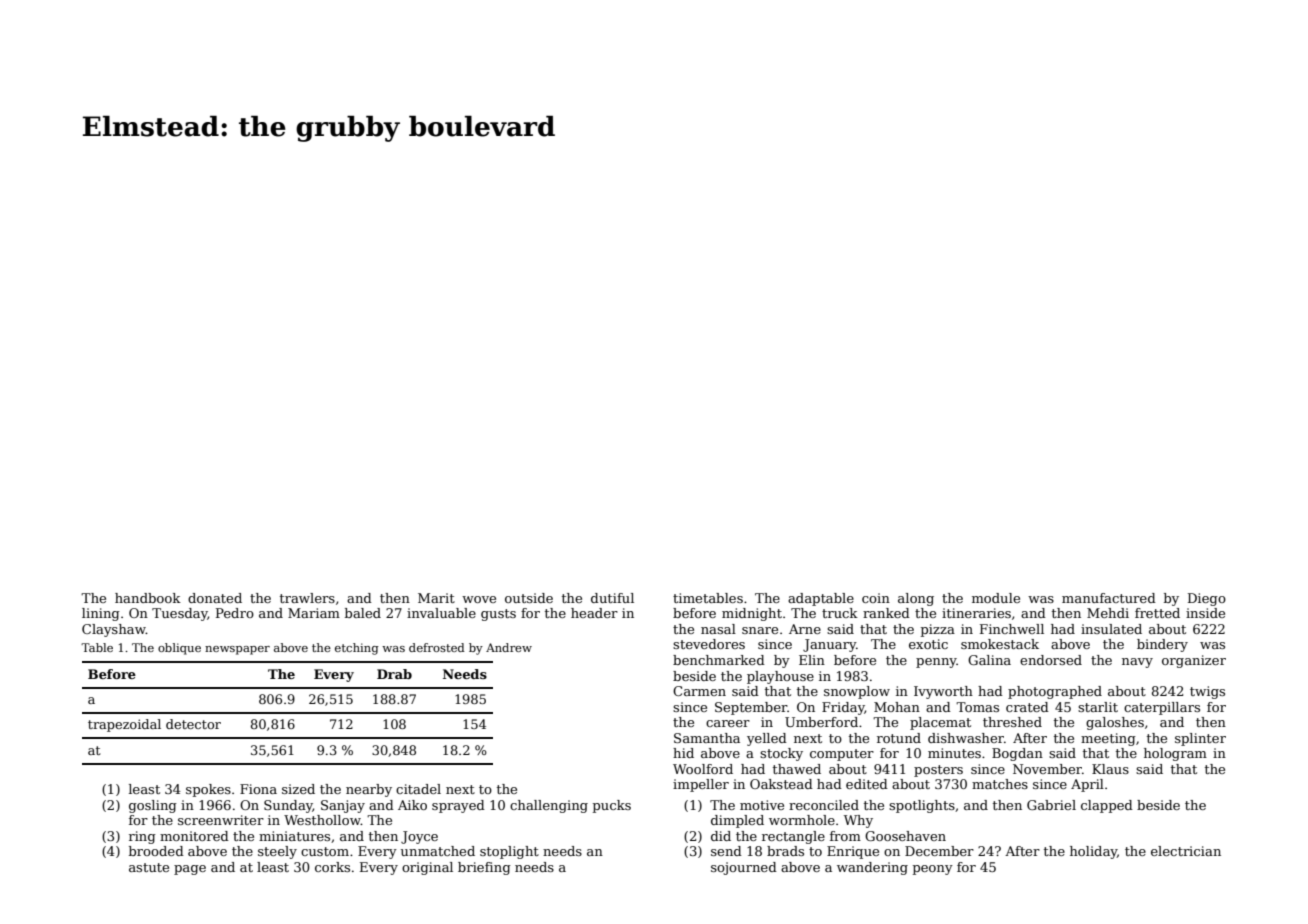 The width and height of the screenshot is (1308, 924). I want to click on oblique, so click(179, 649).
